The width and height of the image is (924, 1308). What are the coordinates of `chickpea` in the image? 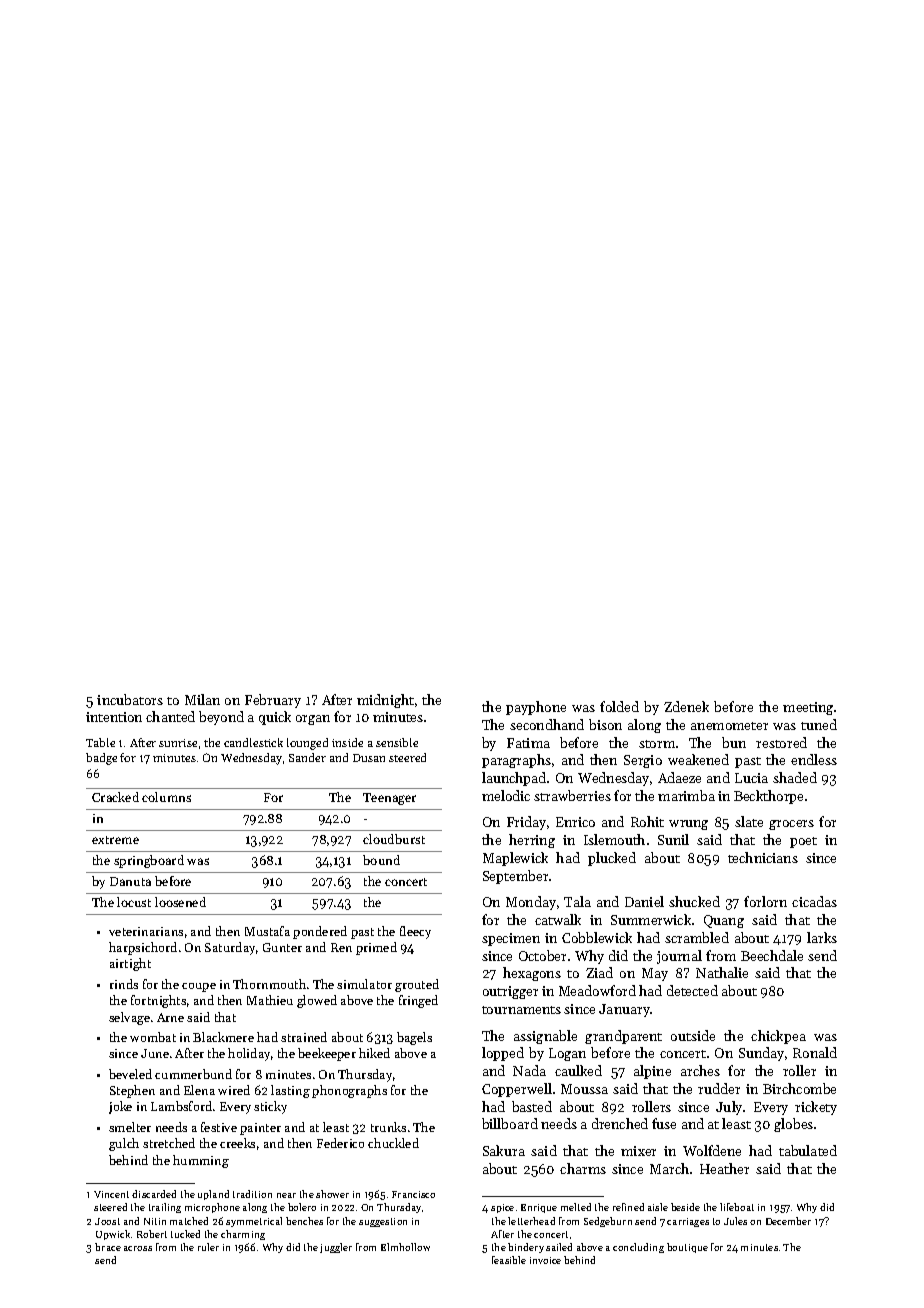 It's located at (778, 1037).
